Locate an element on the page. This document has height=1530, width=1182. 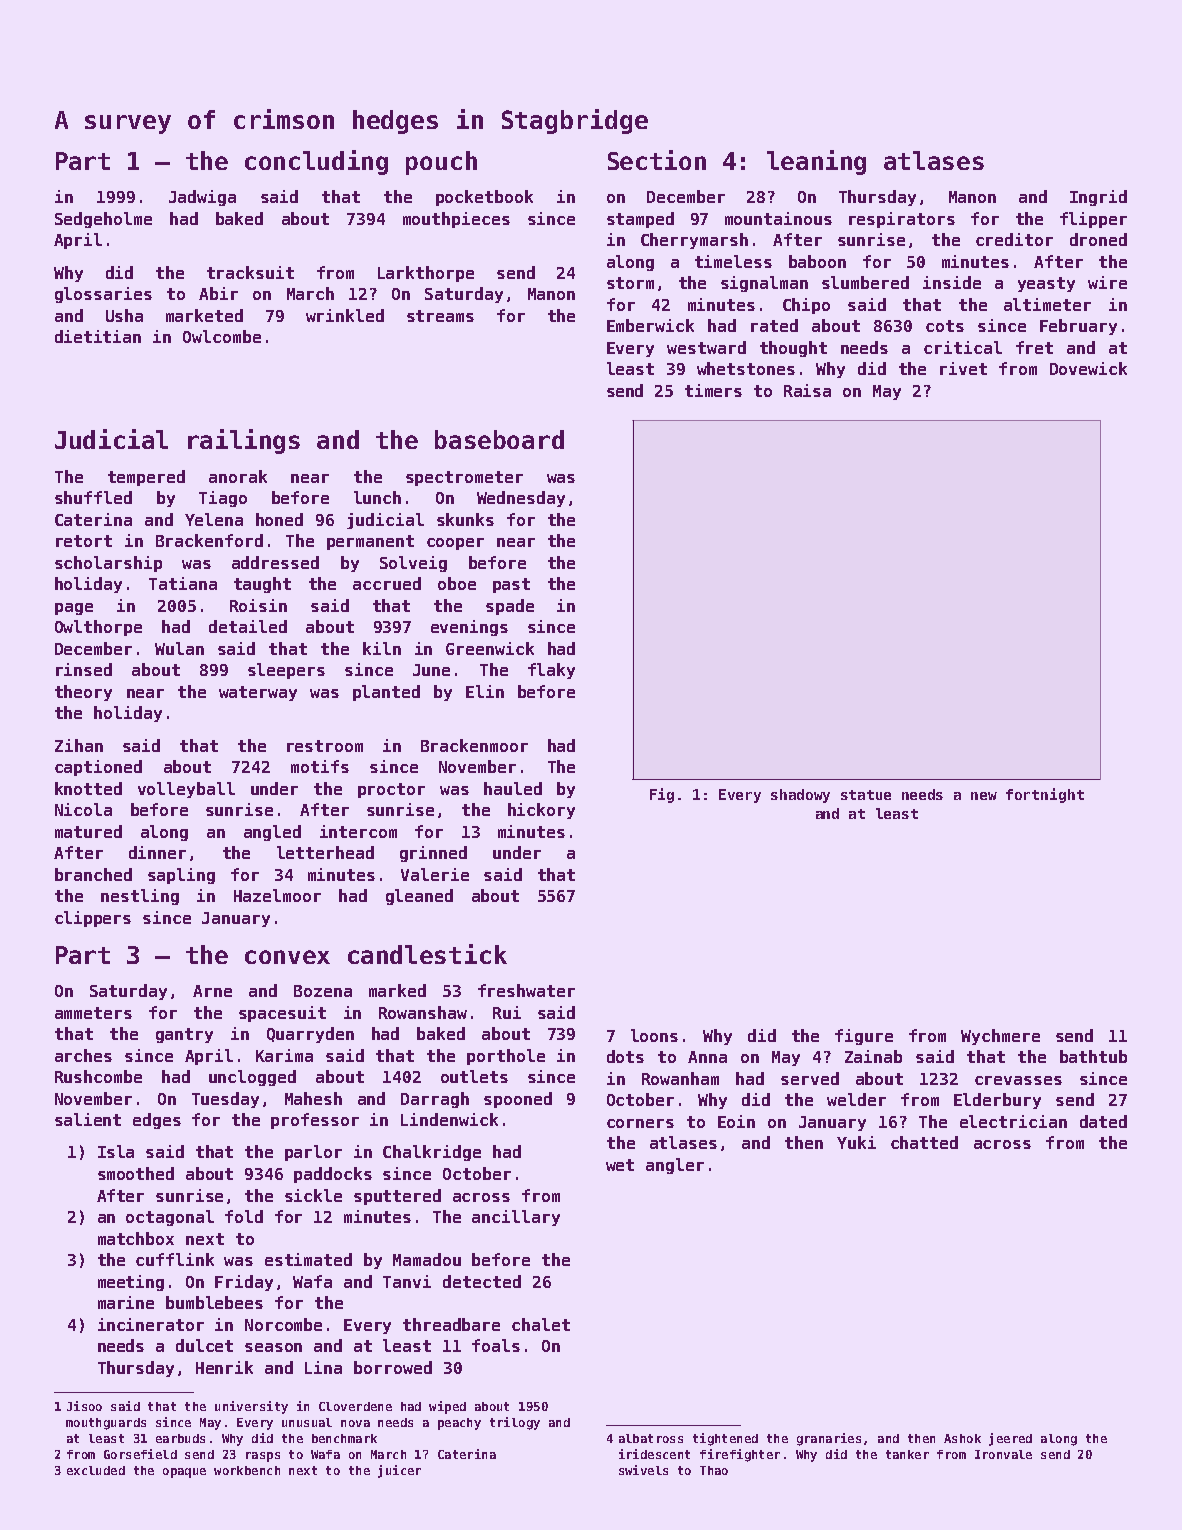
pouch is located at coordinates (441, 163).
